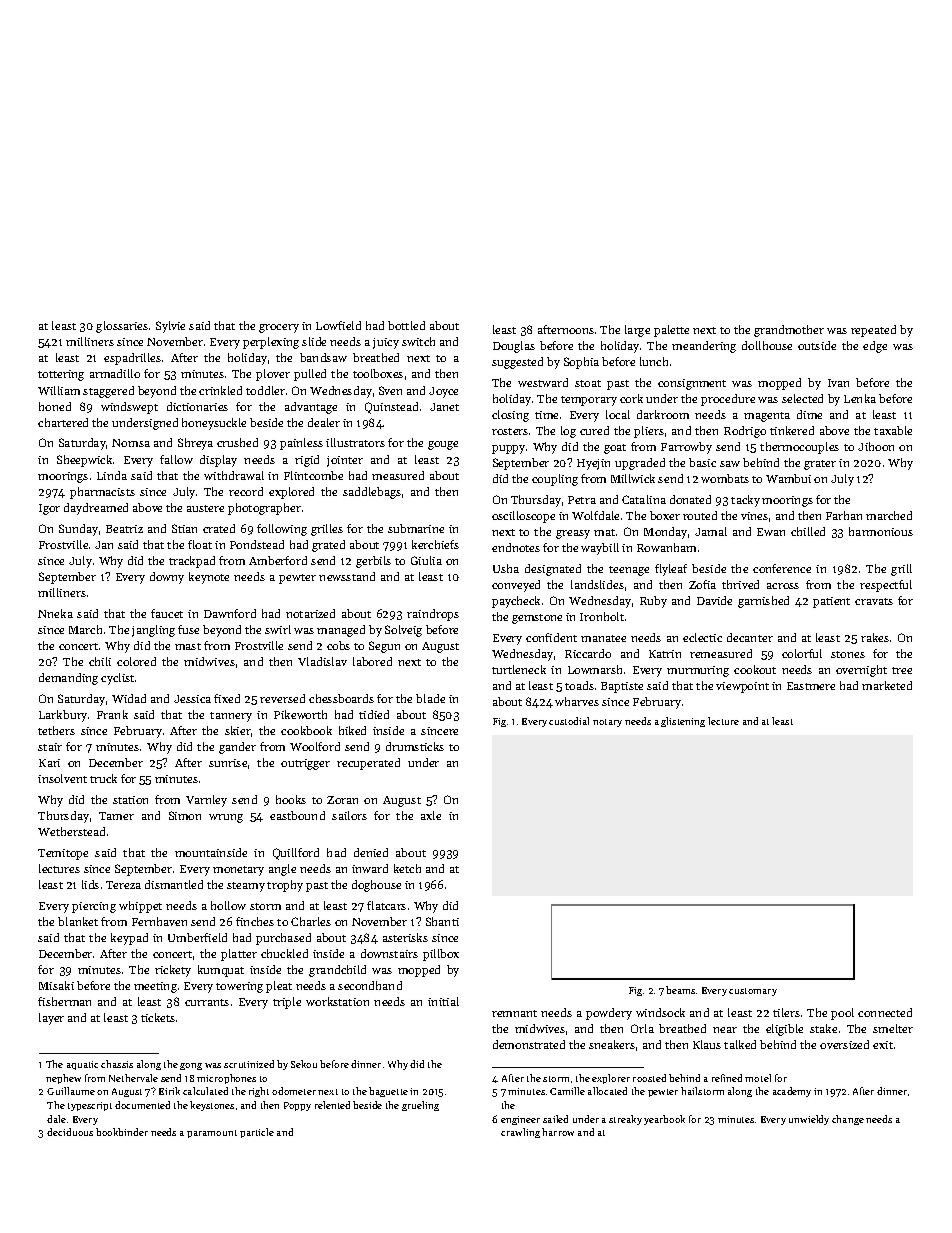 The width and height of the page is (952, 1233). I want to click on Vladislav, so click(322, 661).
